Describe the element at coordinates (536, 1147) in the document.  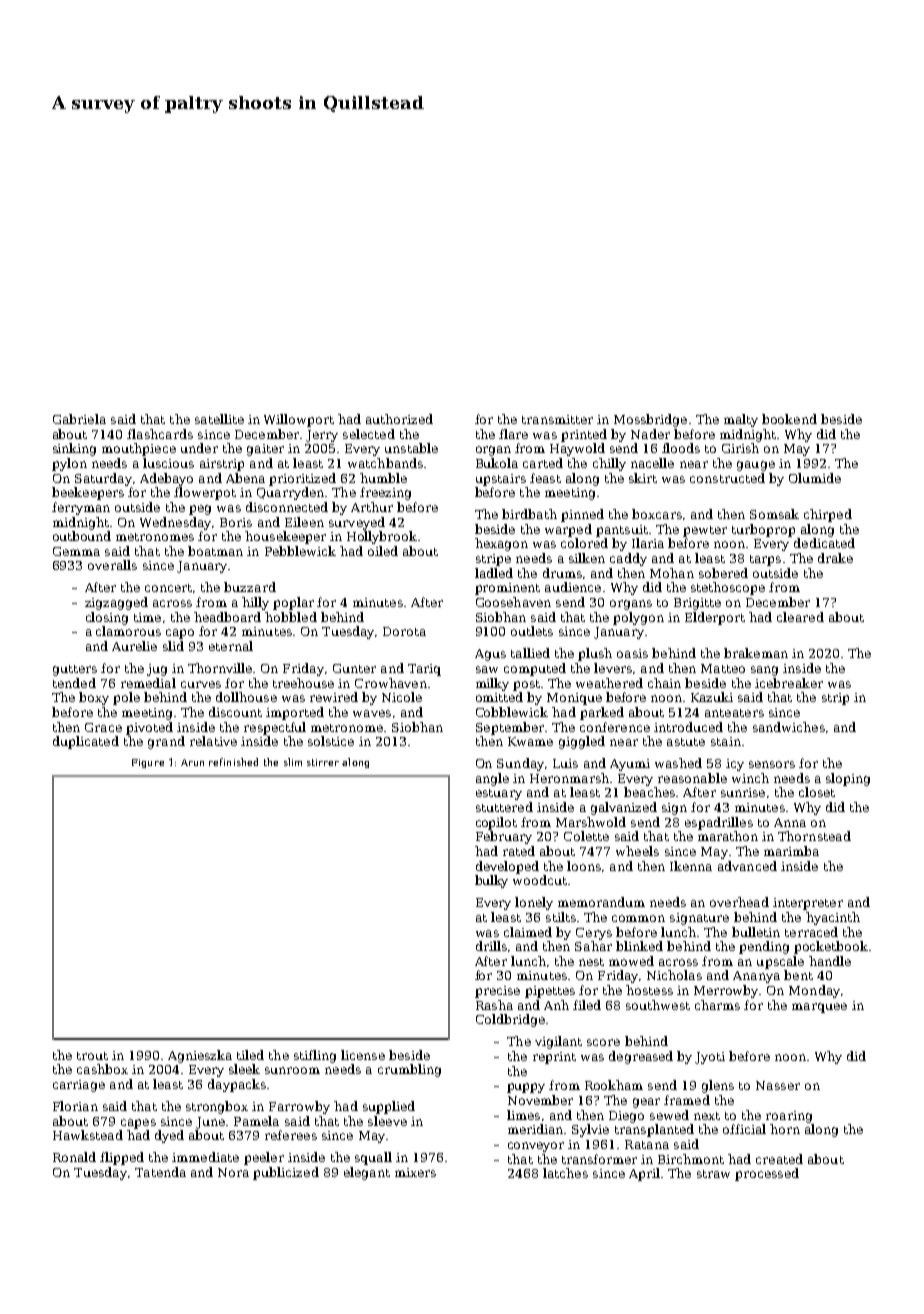
I see `conveyor` at that location.
